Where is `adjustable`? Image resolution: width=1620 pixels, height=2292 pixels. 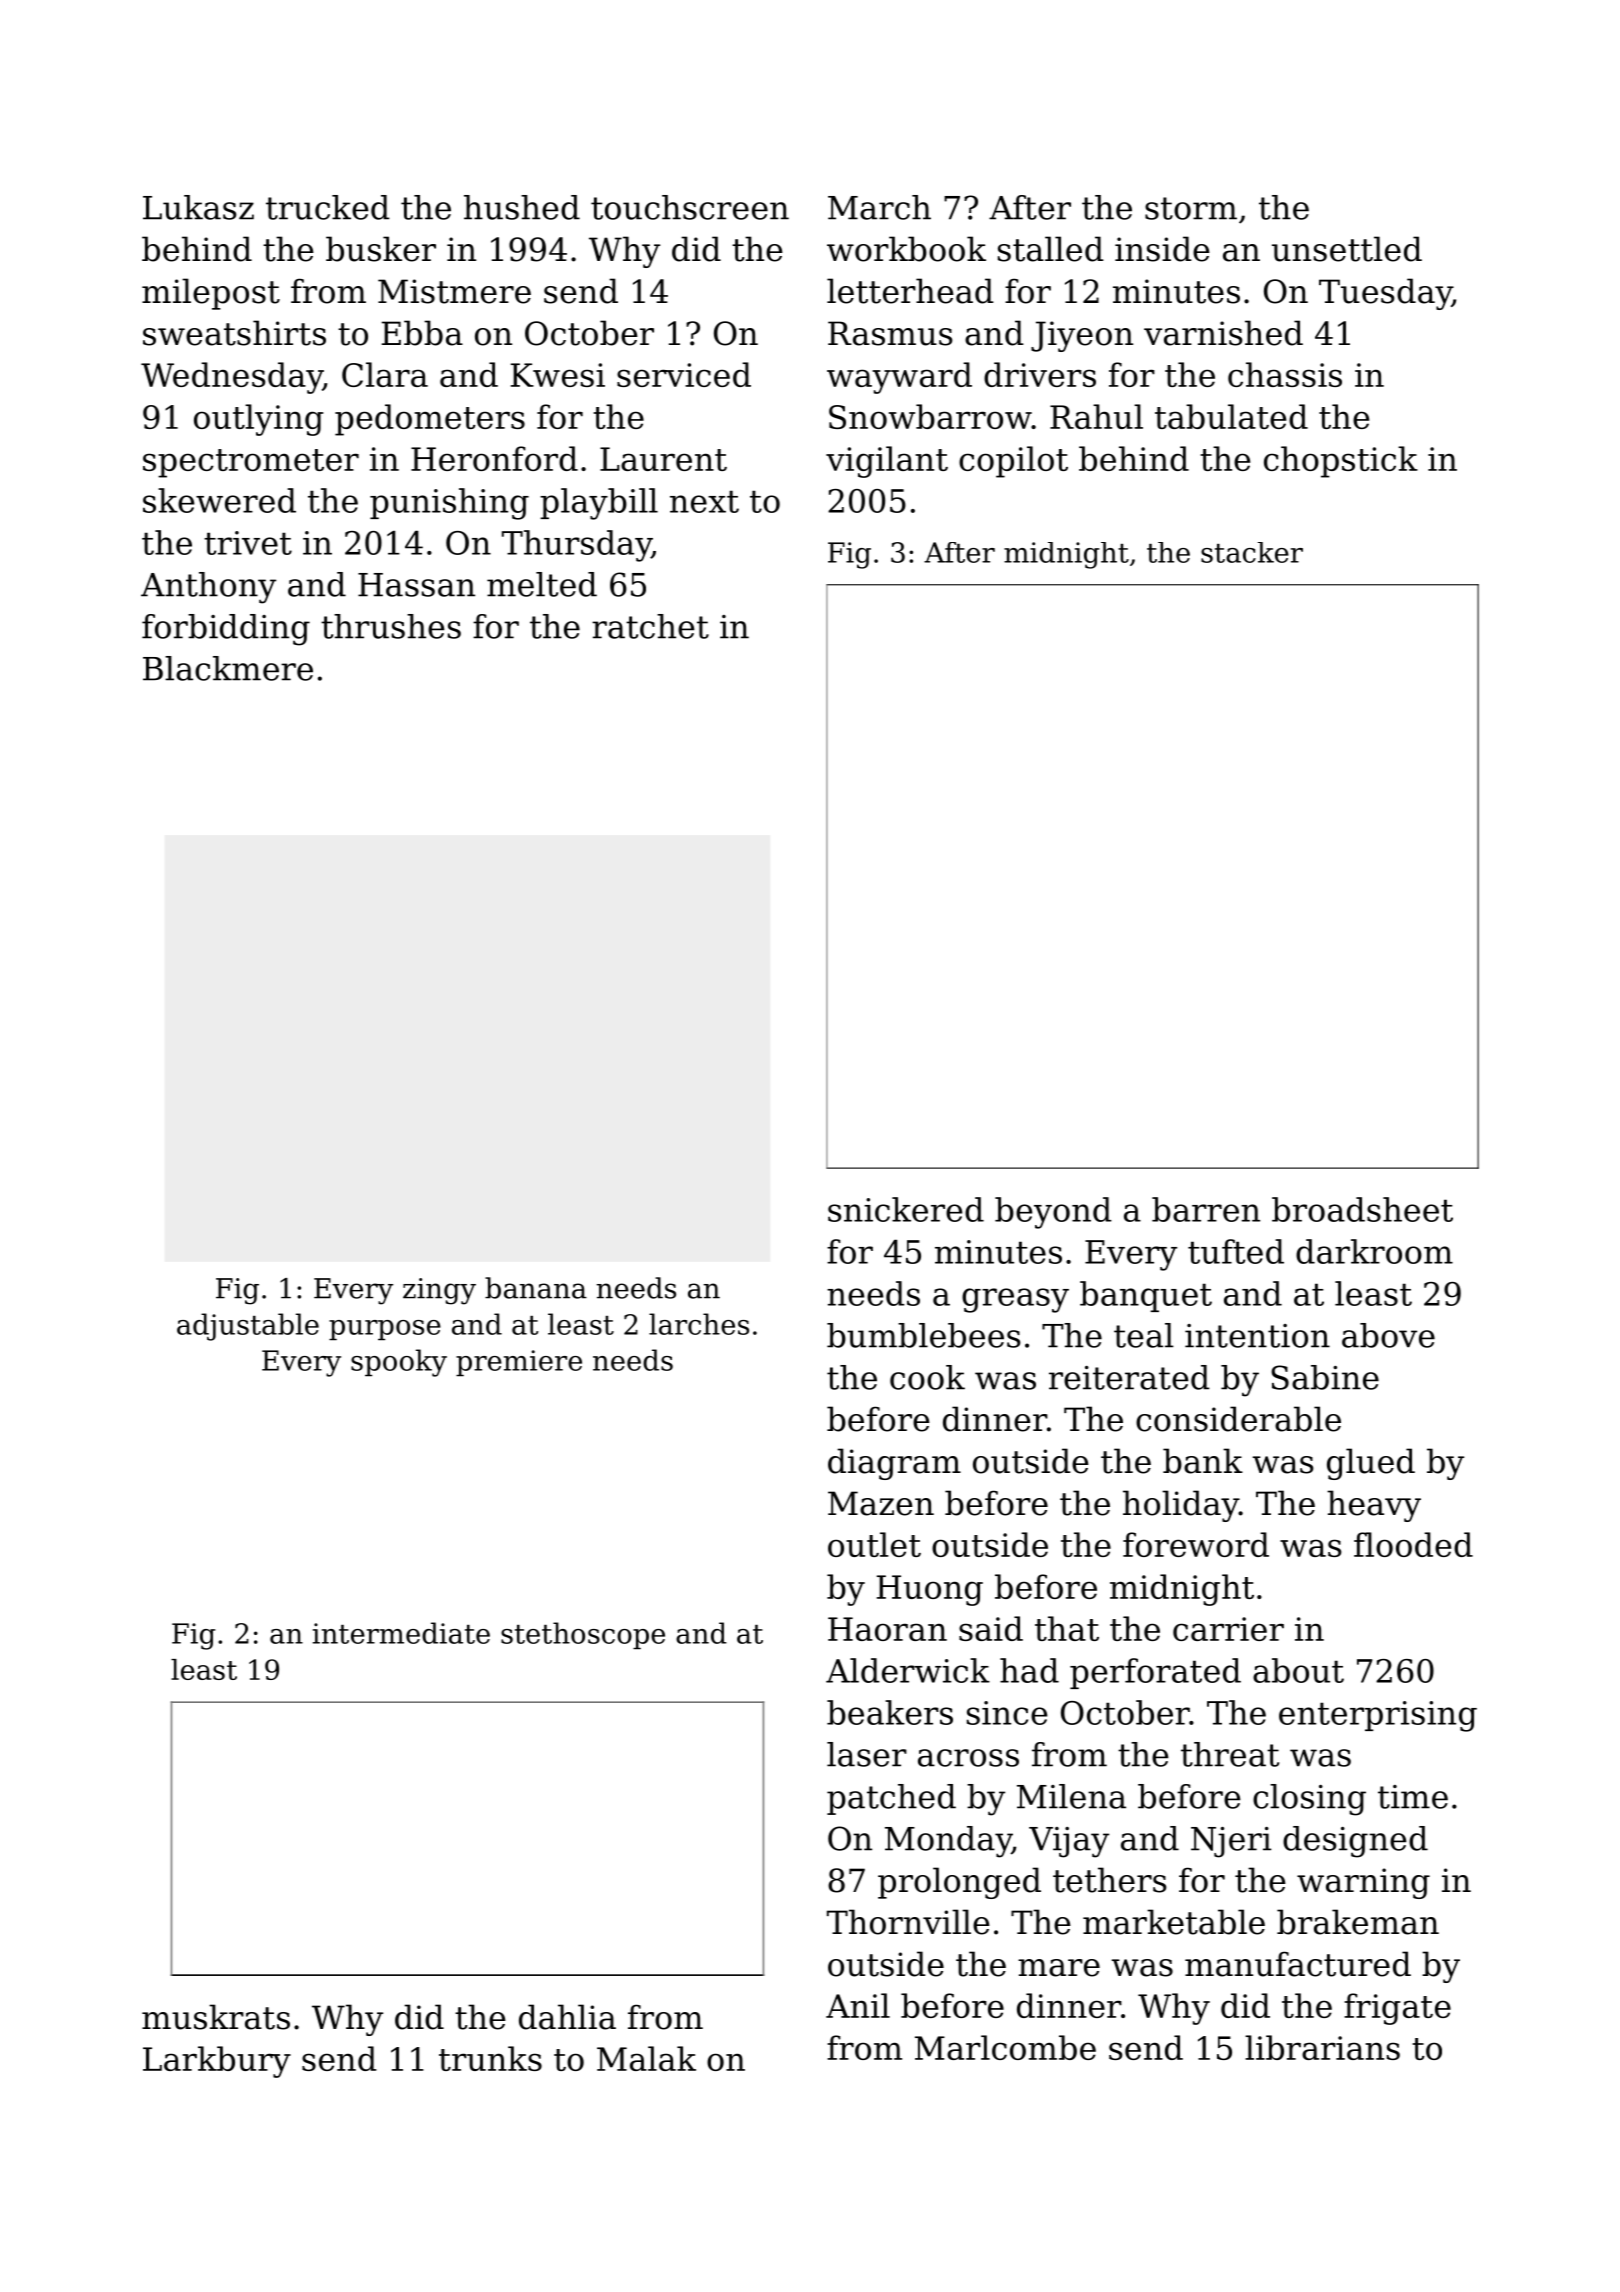
adjustable is located at coordinates (248, 1327).
